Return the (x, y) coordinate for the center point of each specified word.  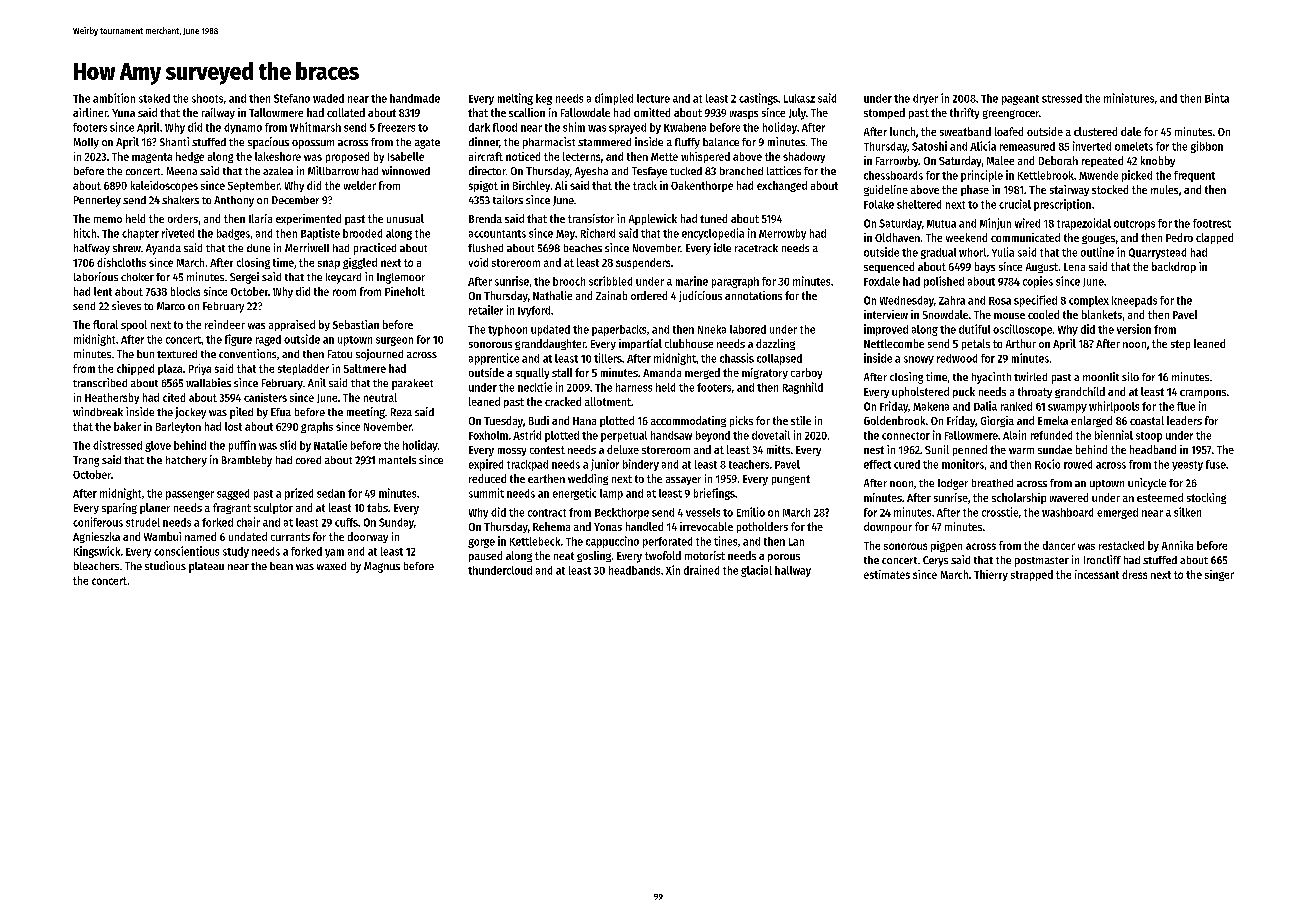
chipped (135, 369)
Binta (1217, 98)
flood (505, 127)
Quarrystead (1157, 253)
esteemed (1160, 497)
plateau (206, 567)
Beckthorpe (622, 513)
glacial (756, 571)
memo (108, 220)
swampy (1067, 408)
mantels (397, 460)
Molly (86, 143)
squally (532, 373)
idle (722, 247)
